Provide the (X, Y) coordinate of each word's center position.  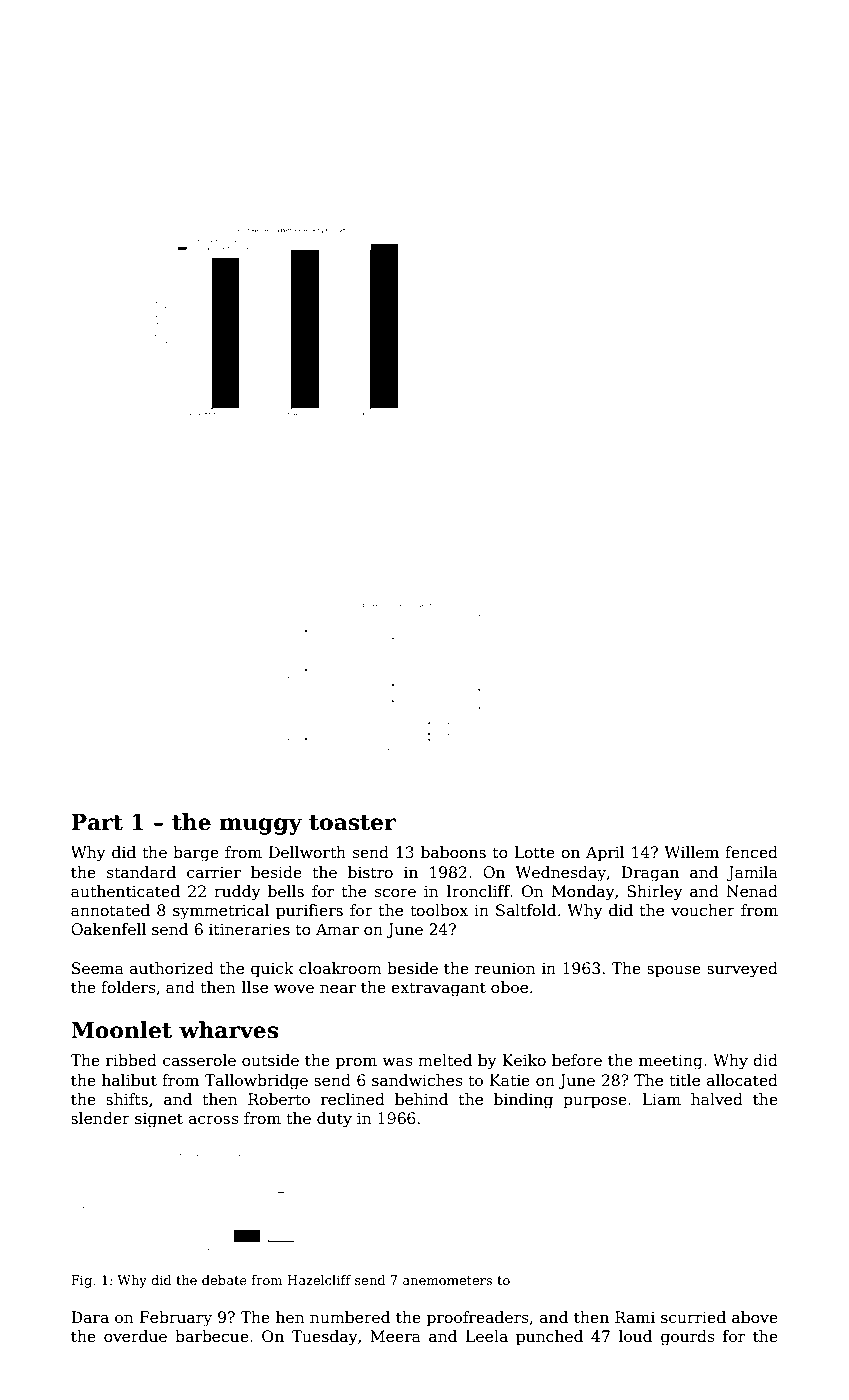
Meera (395, 1336)
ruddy (237, 893)
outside (270, 1060)
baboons (453, 852)
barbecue (212, 1336)
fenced (751, 852)
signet (159, 1120)
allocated (742, 1080)
